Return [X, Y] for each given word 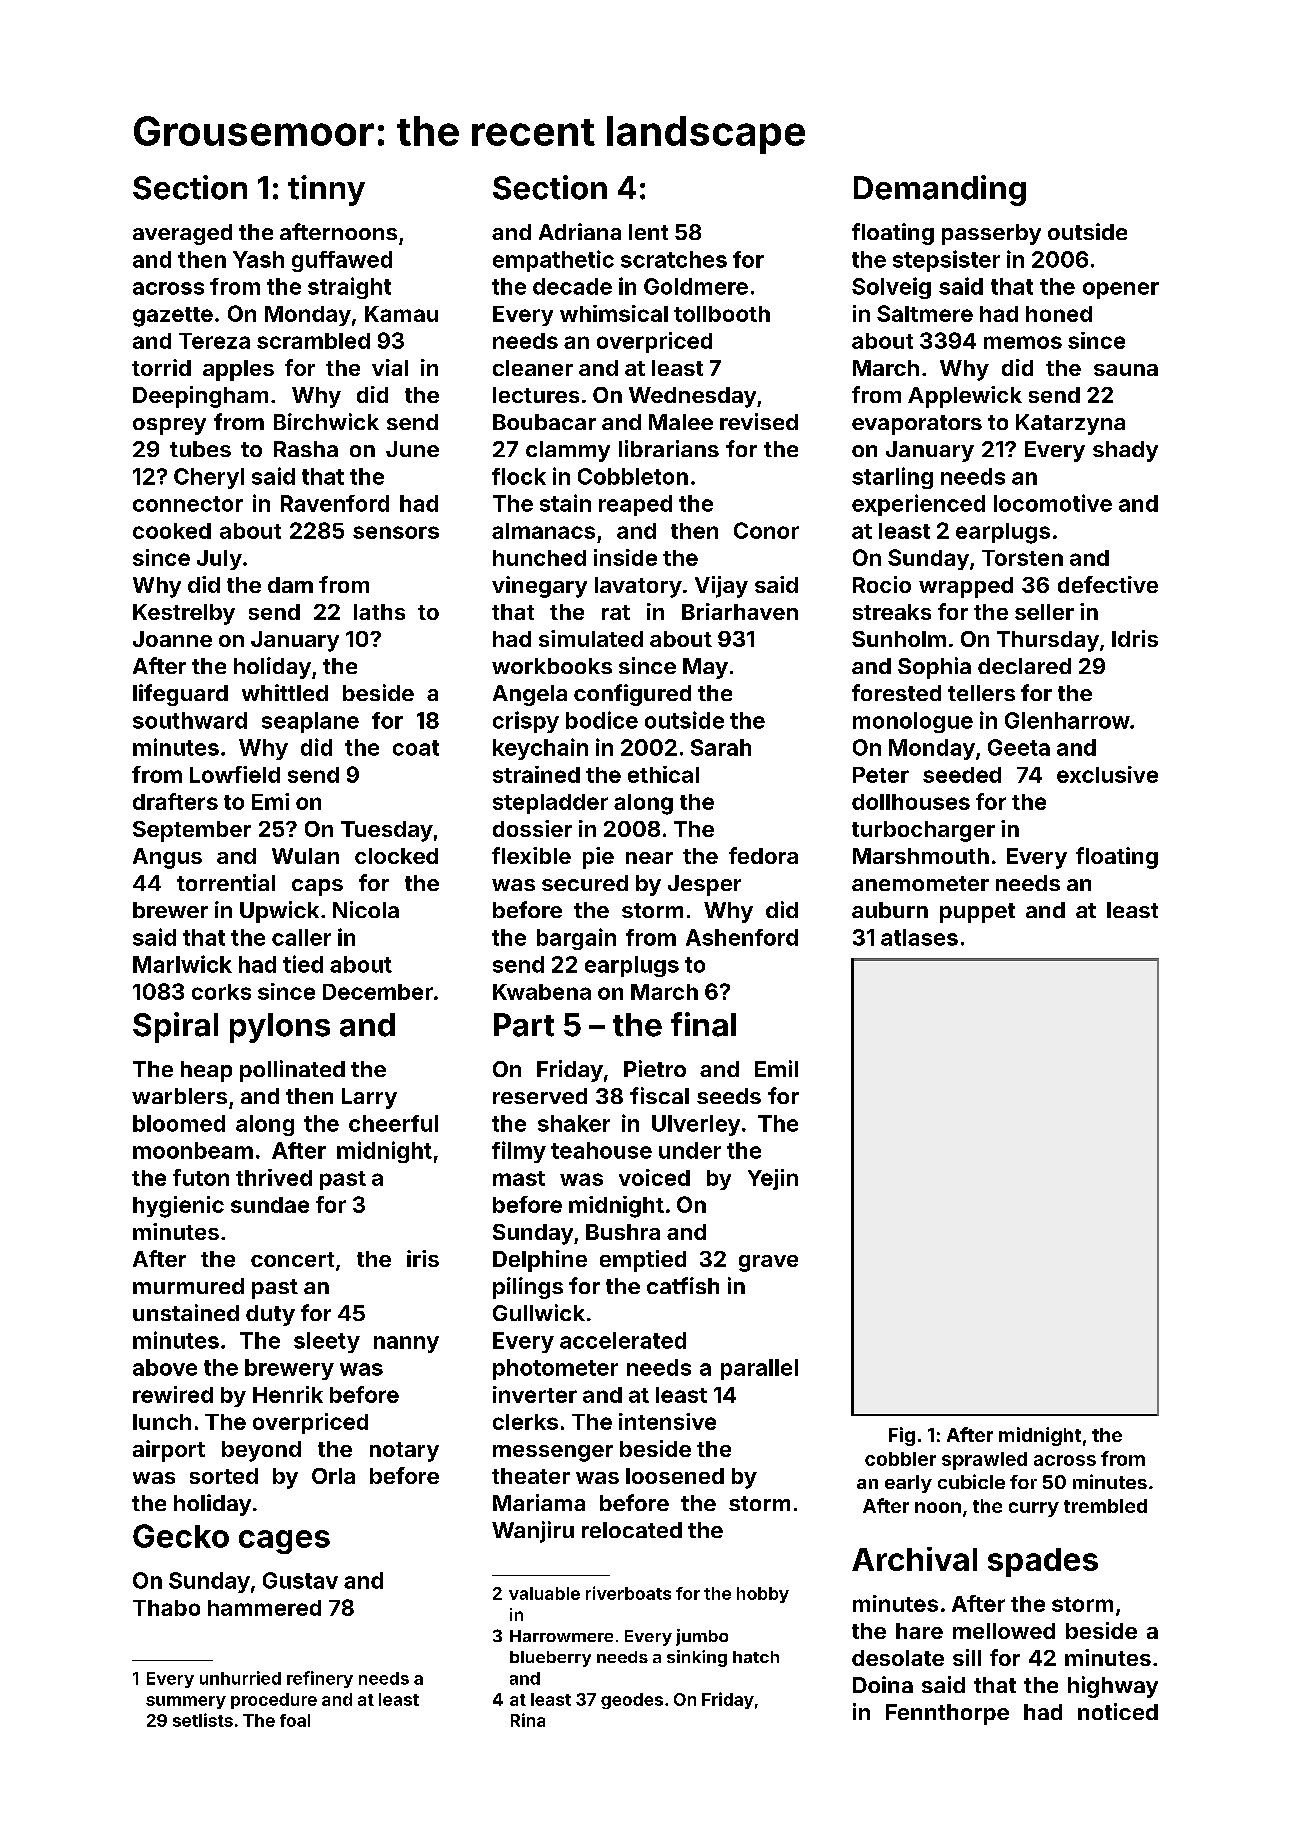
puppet [977, 913]
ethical [663, 774]
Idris [1135, 638]
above [165, 1367]
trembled [1105, 1506]
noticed [1118, 1711]
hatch [756, 1657]
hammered [264, 1608]
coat [416, 748]
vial [390, 367]
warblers [179, 1096]
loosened [675, 1476]
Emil [776, 1068]
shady [1125, 451]
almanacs [543, 531]
